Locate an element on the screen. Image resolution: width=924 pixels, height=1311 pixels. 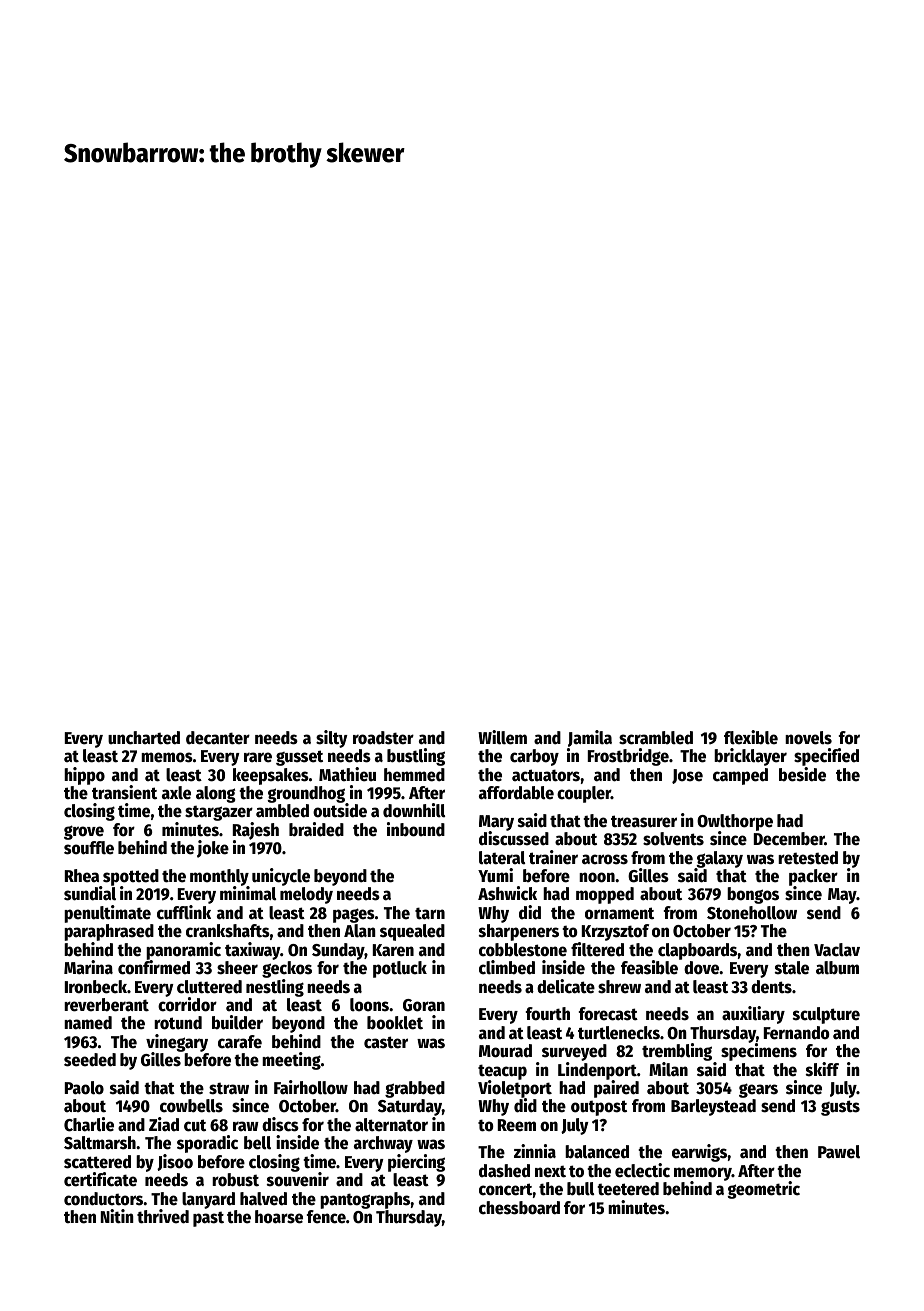
seeded is located at coordinates (90, 1060).
